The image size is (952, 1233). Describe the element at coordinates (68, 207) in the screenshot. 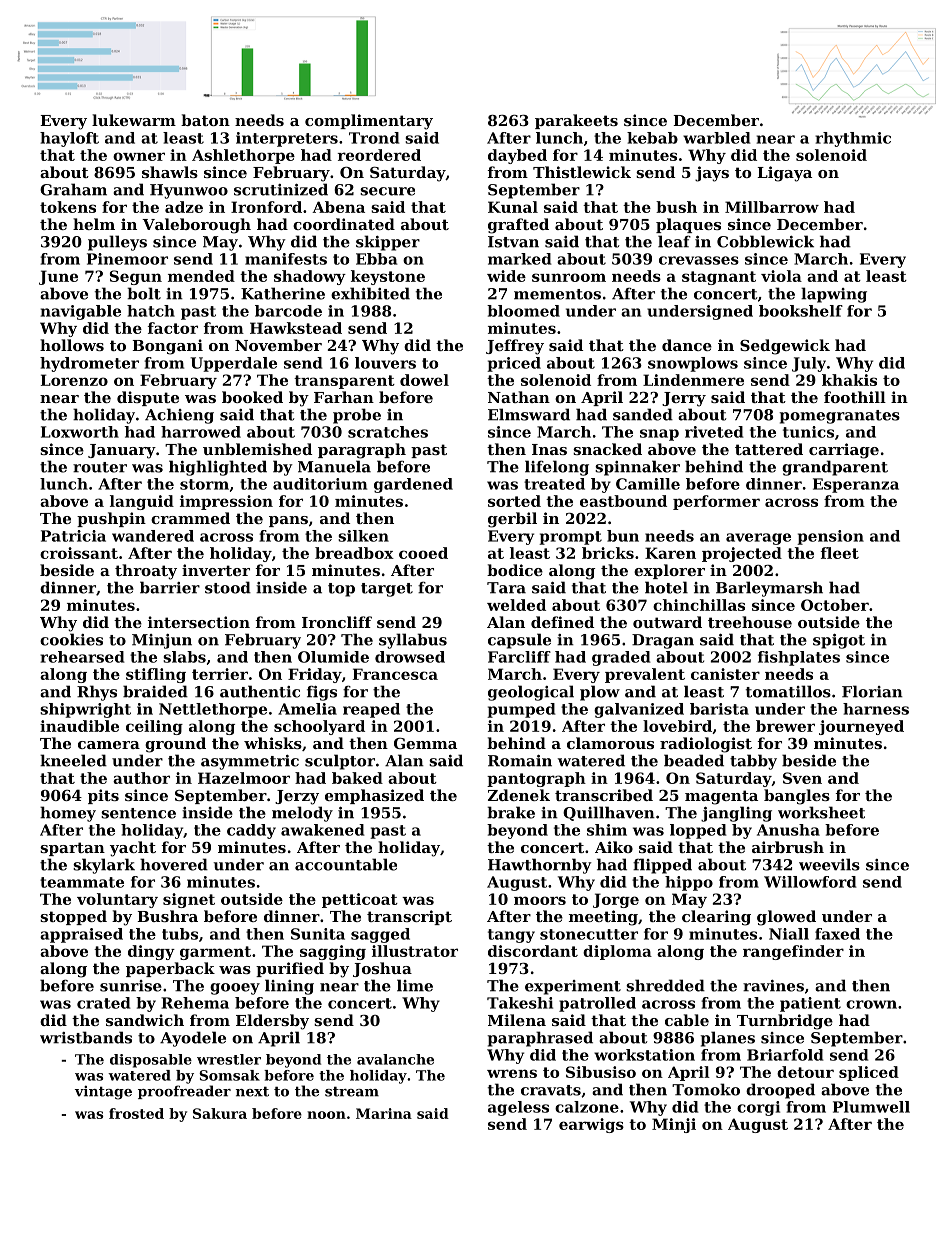

I see `tokens` at that location.
